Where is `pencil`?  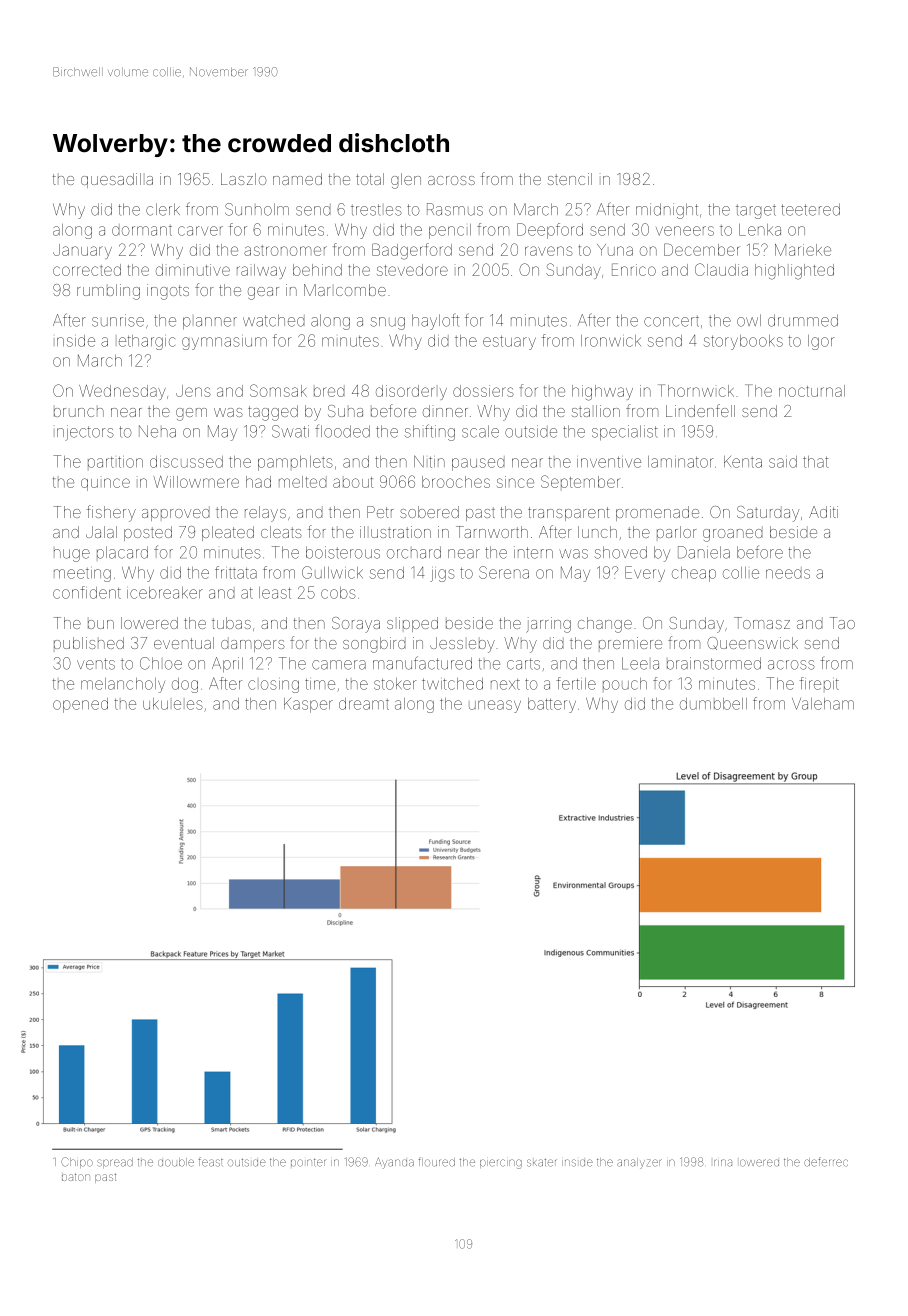 pencil is located at coordinates (450, 231).
